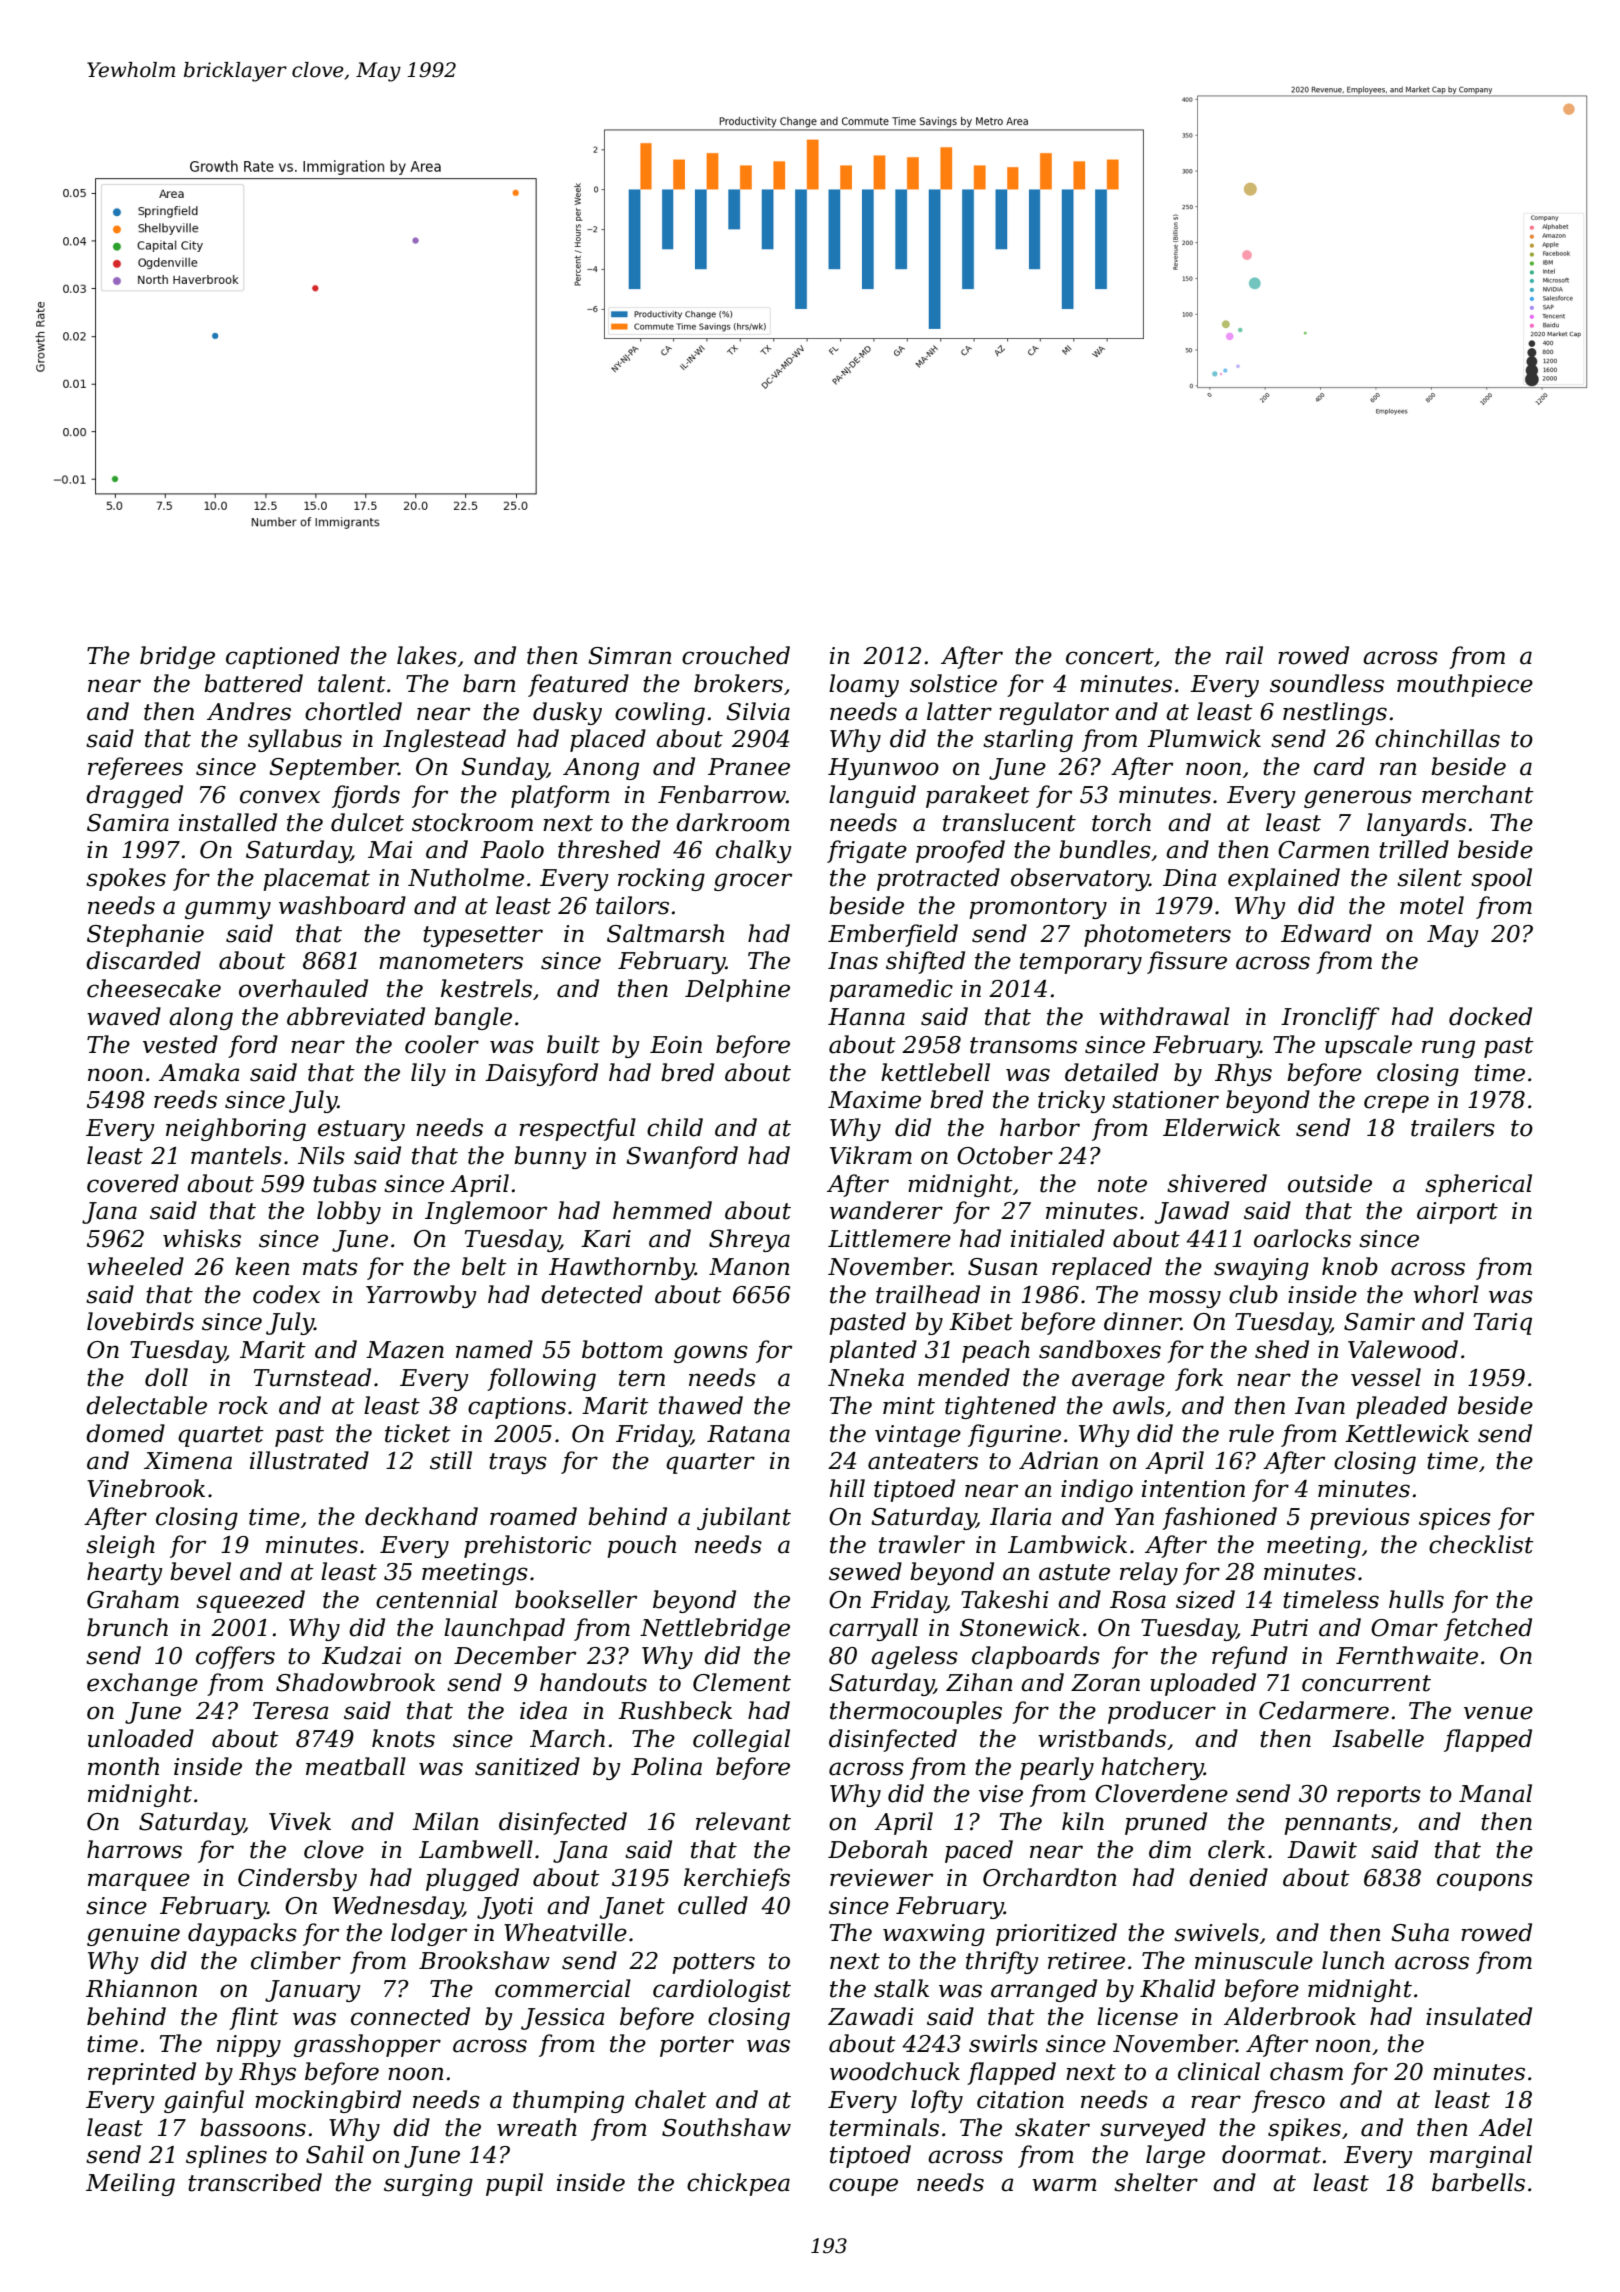  Describe the element at coordinates (1038, 908) in the screenshot. I see `promontory` at that location.
